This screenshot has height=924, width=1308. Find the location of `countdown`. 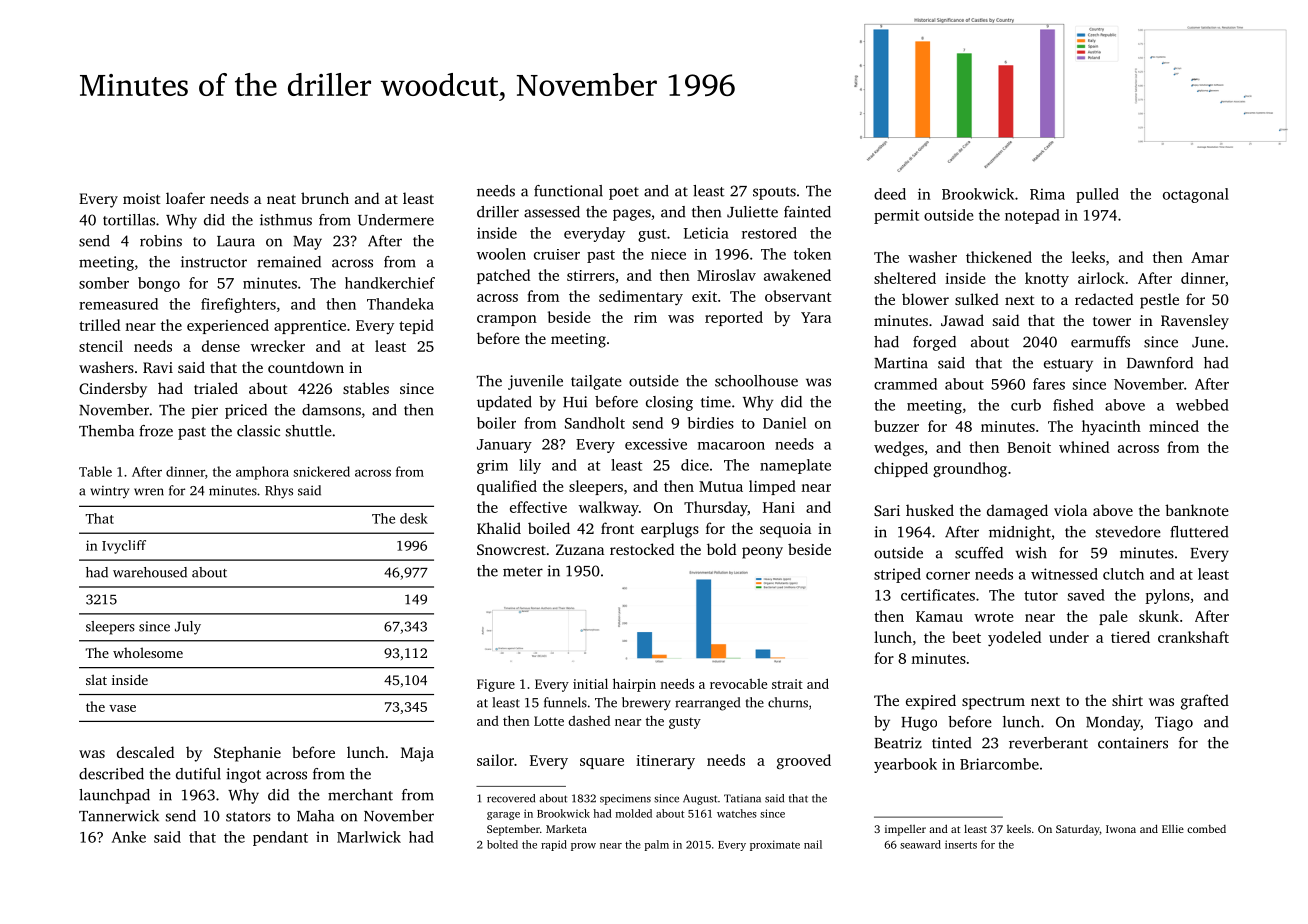

countdown is located at coordinates (306, 367).
